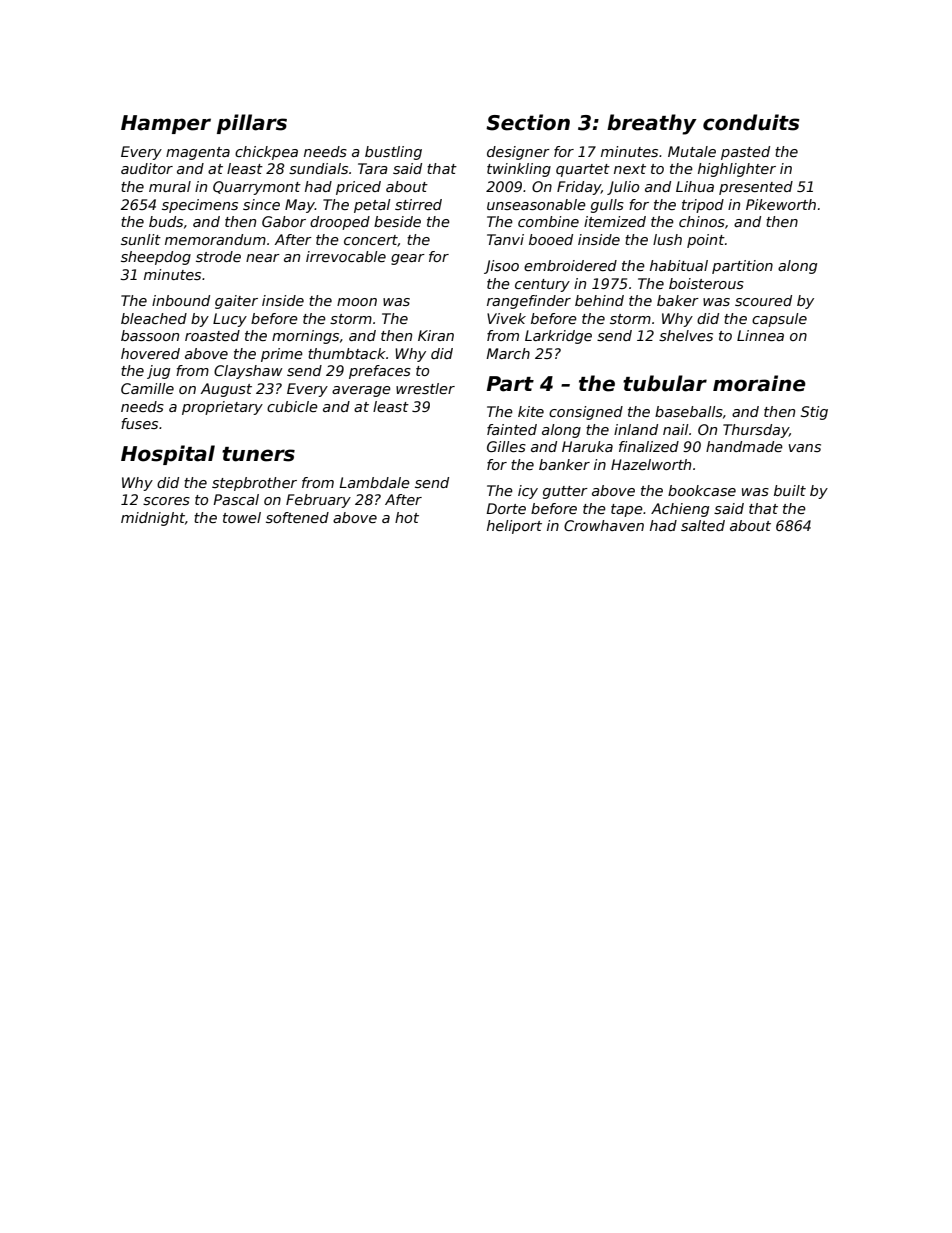 The width and height of the screenshot is (952, 1233). Describe the element at coordinates (226, 390) in the screenshot. I see `August` at that location.
